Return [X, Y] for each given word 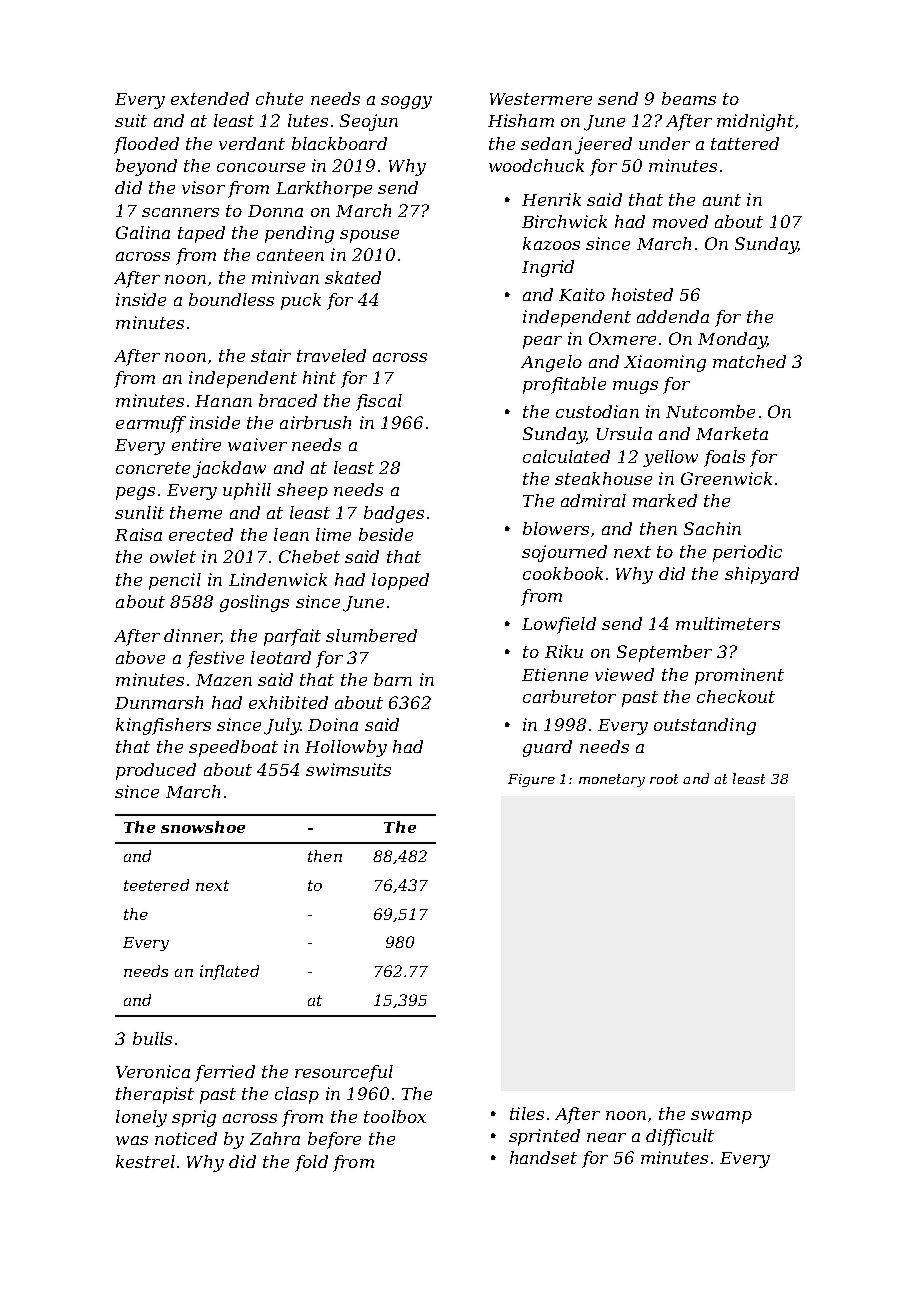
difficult [680, 1137]
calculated [566, 456]
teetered [156, 885]
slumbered [371, 635]
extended [210, 98]
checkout [736, 696]
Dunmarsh [159, 702]
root [664, 779]
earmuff [151, 424]
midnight [755, 122]
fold [311, 1163]
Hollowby [346, 748]
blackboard [339, 143]
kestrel [145, 1161]
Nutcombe [710, 411]
